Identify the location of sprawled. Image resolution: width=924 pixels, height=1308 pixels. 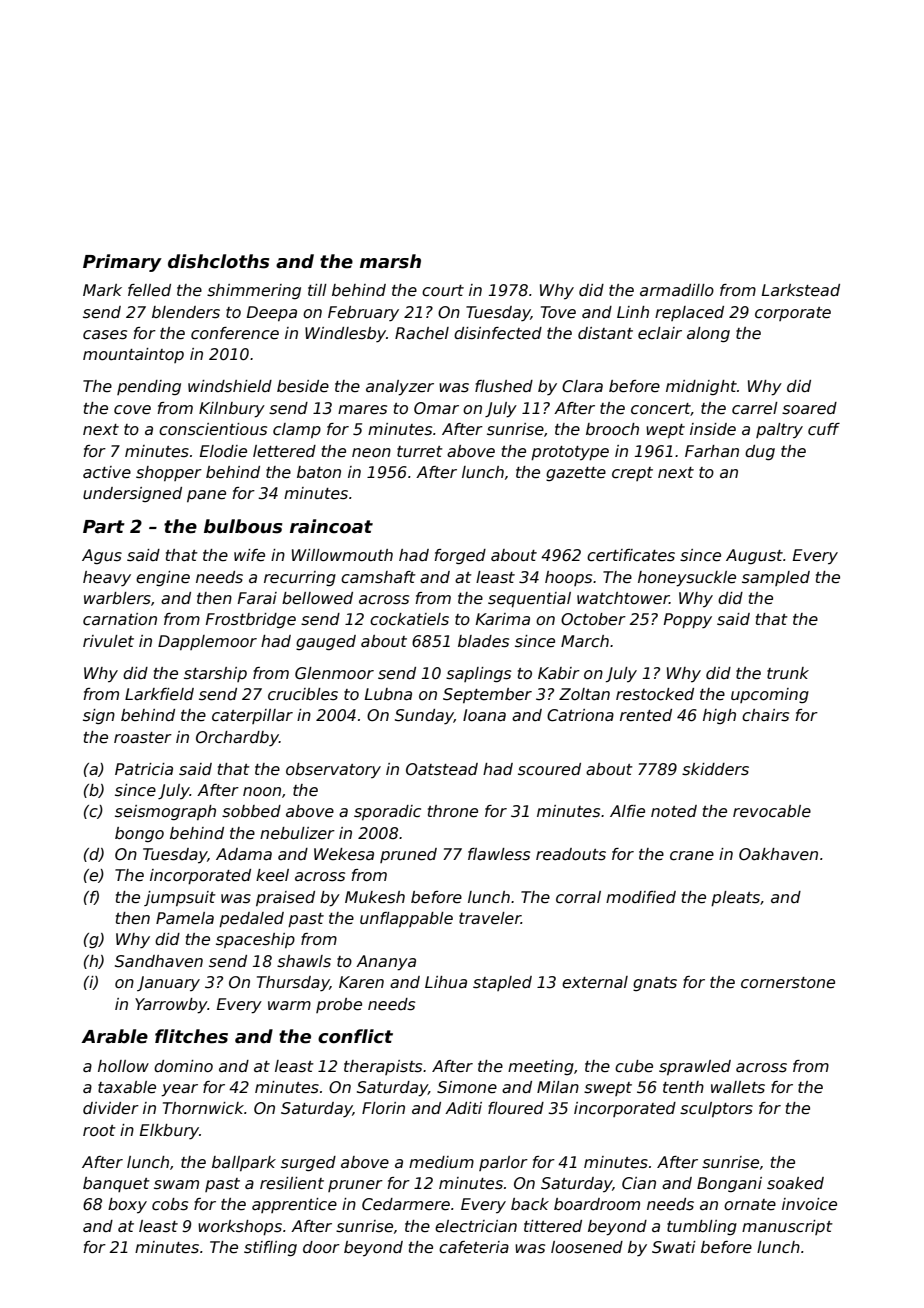
(695, 1067).
